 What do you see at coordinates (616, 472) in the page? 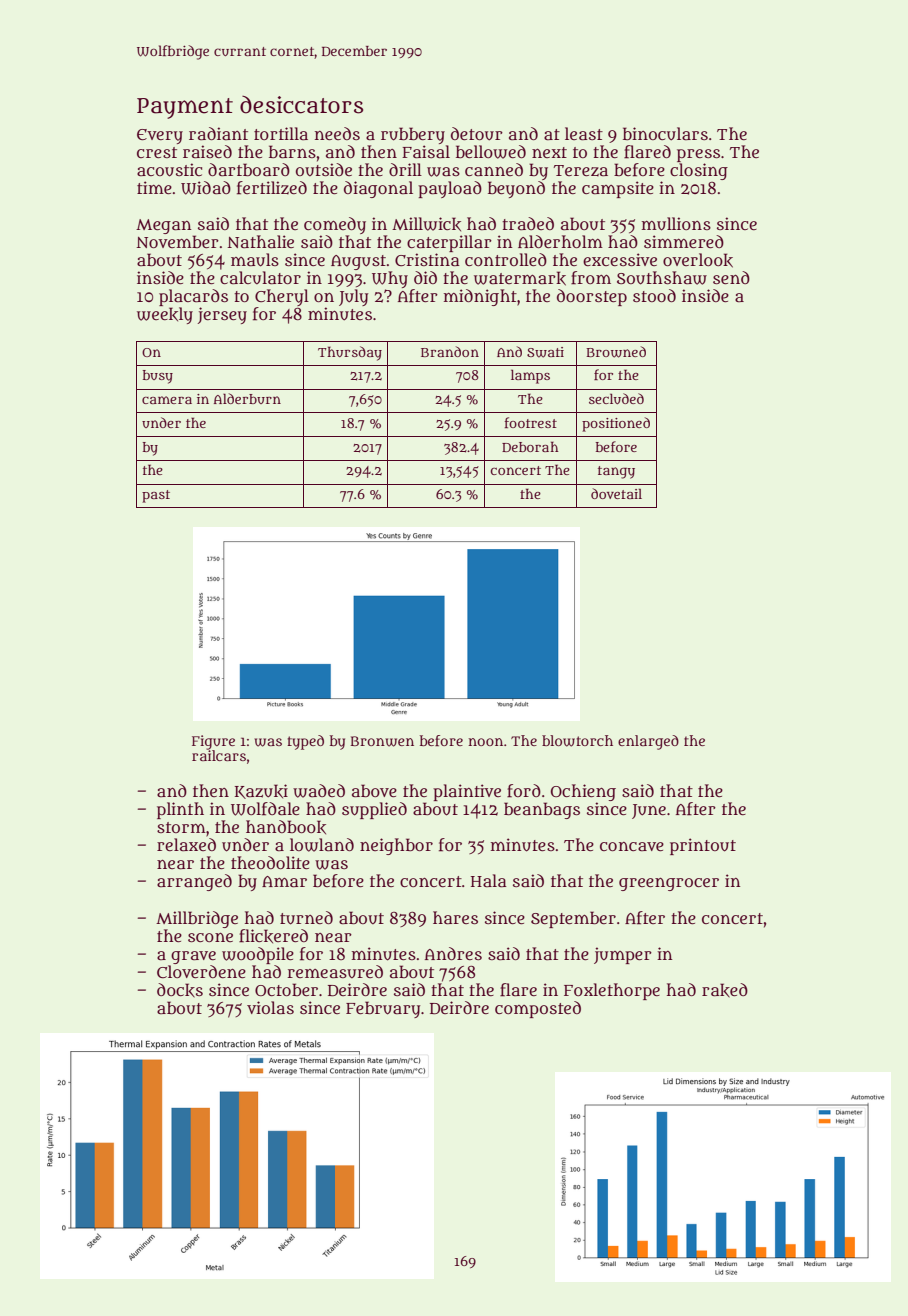
I see `tangy` at bounding box center [616, 472].
